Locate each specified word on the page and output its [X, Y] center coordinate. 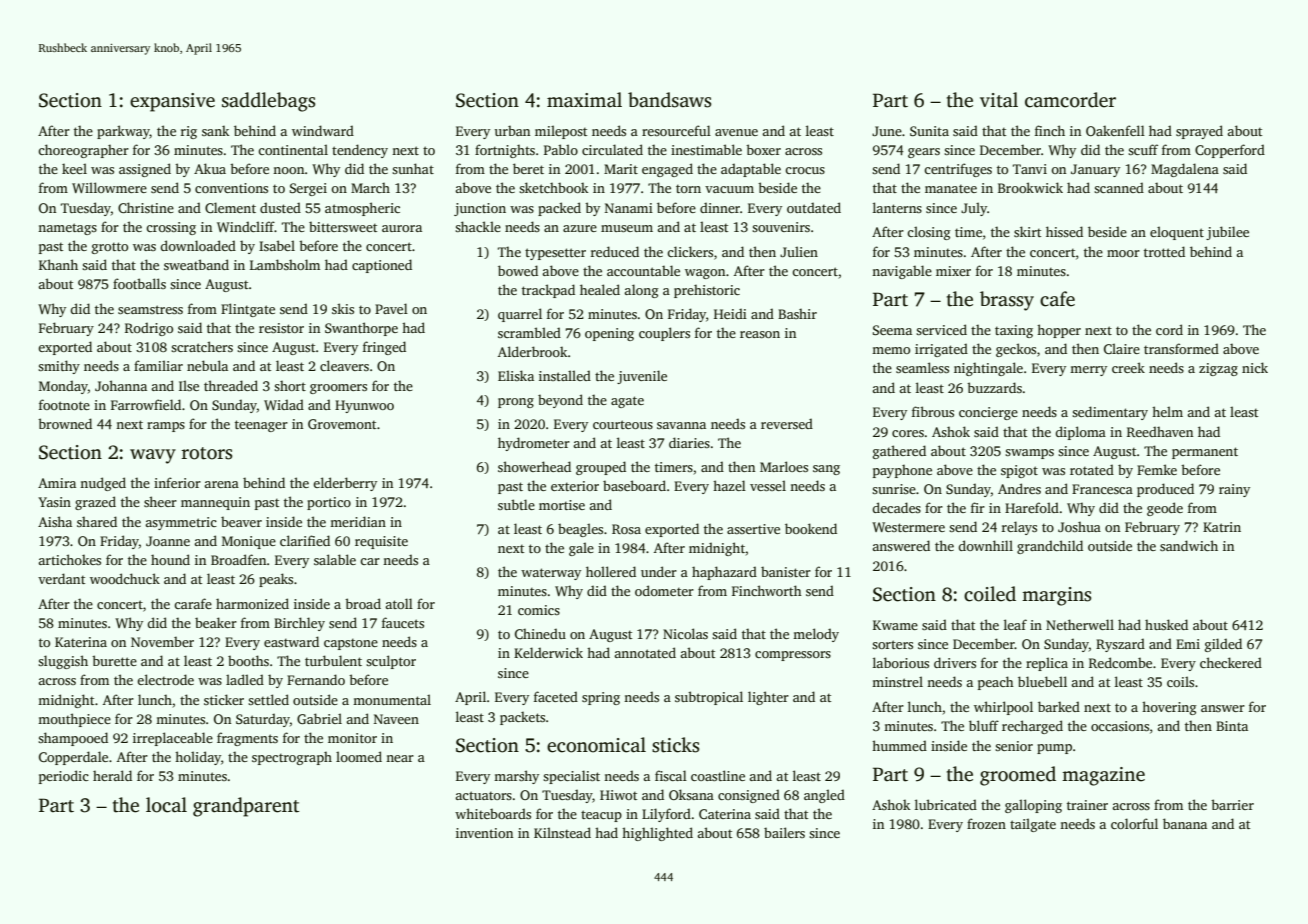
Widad [284, 404]
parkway [123, 132]
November [162, 642]
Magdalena [1185, 170]
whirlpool [1003, 708]
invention [484, 833]
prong [516, 403]
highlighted [657, 834]
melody [816, 635]
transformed [1181, 348]
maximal [584, 100]
